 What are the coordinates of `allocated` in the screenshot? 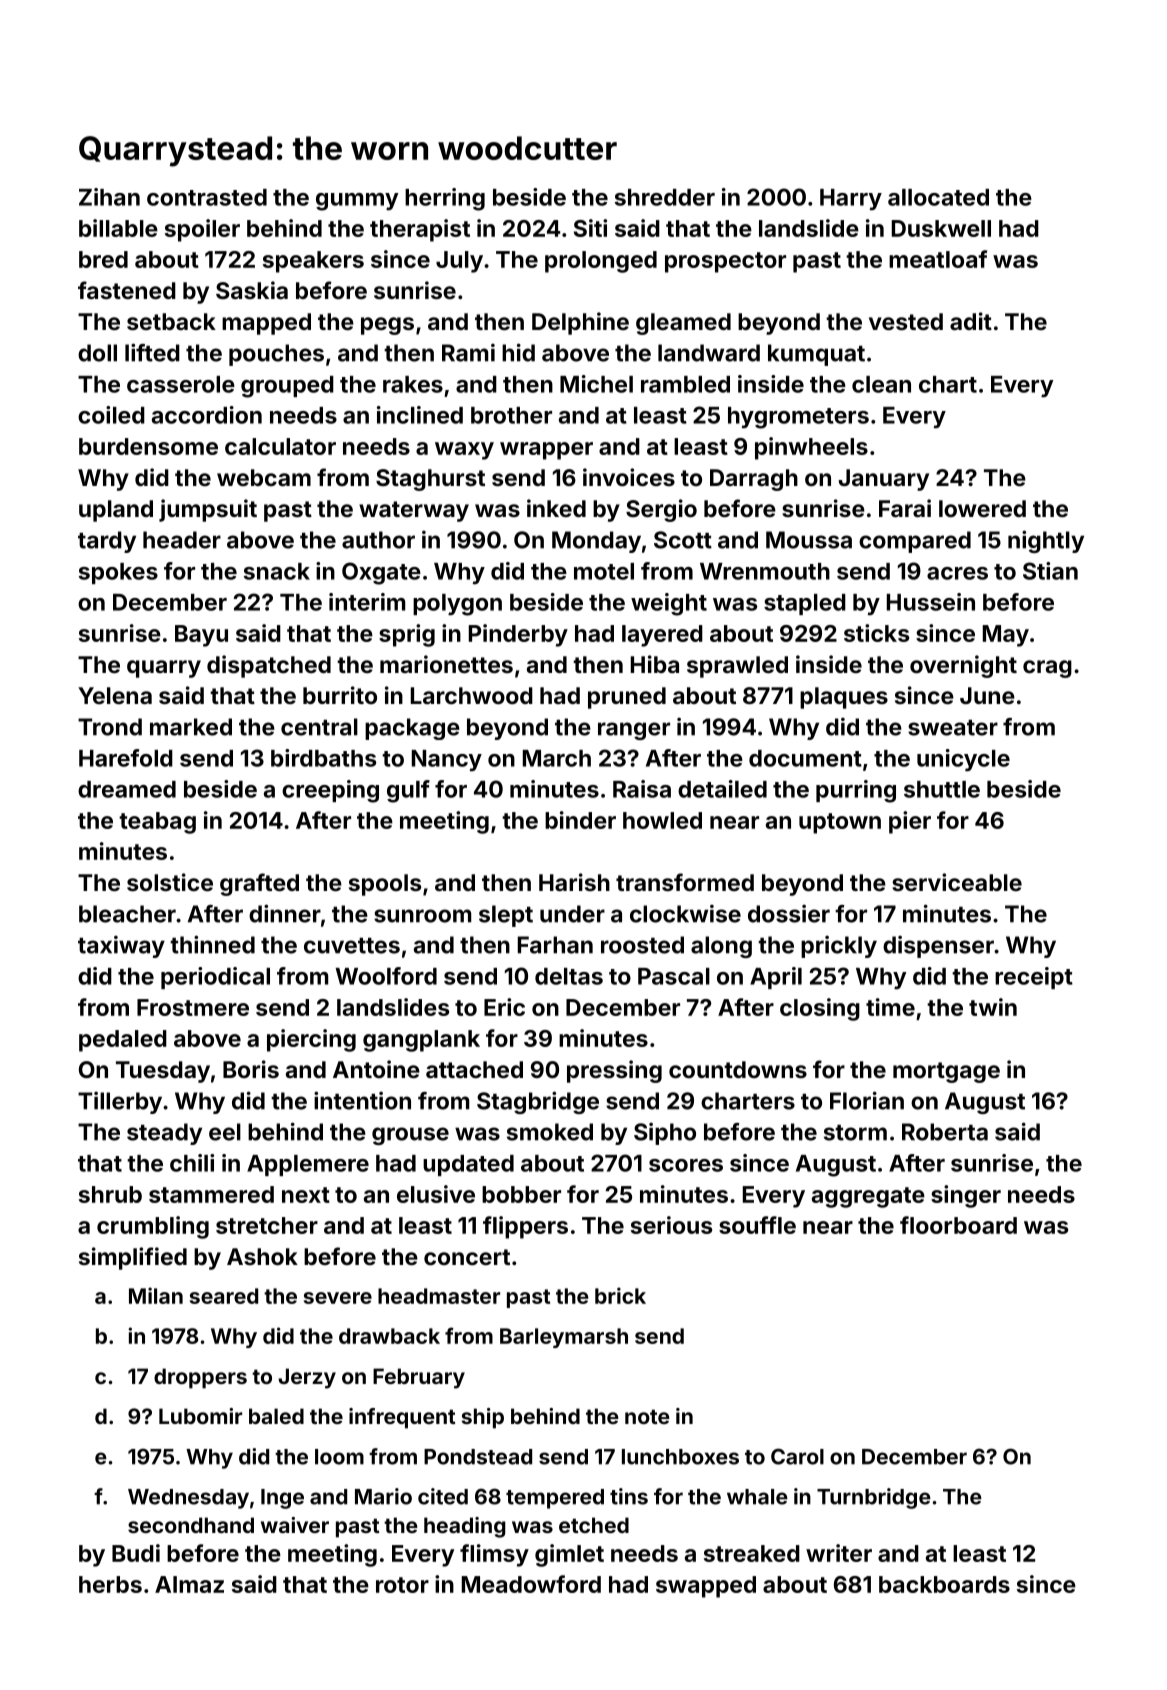 It's located at (938, 197).
